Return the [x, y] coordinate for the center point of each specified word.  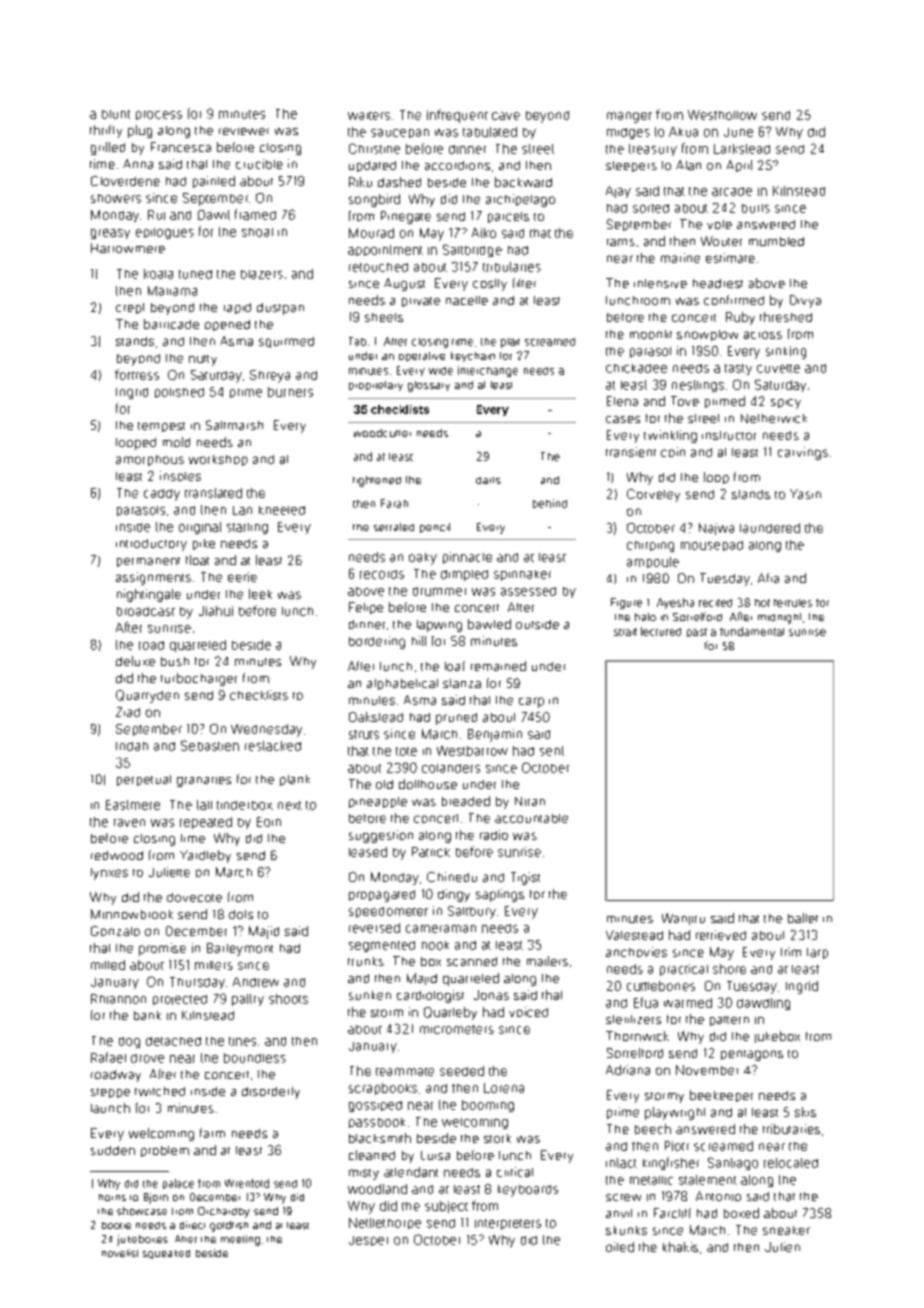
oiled [620, 1247]
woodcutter [382, 433]
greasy [110, 234]
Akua [683, 132]
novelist [120, 1253]
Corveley [653, 495]
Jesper [368, 1241]
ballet [803, 918]
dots [241, 914]
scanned [472, 961]
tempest [161, 427]
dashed [399, 182]
